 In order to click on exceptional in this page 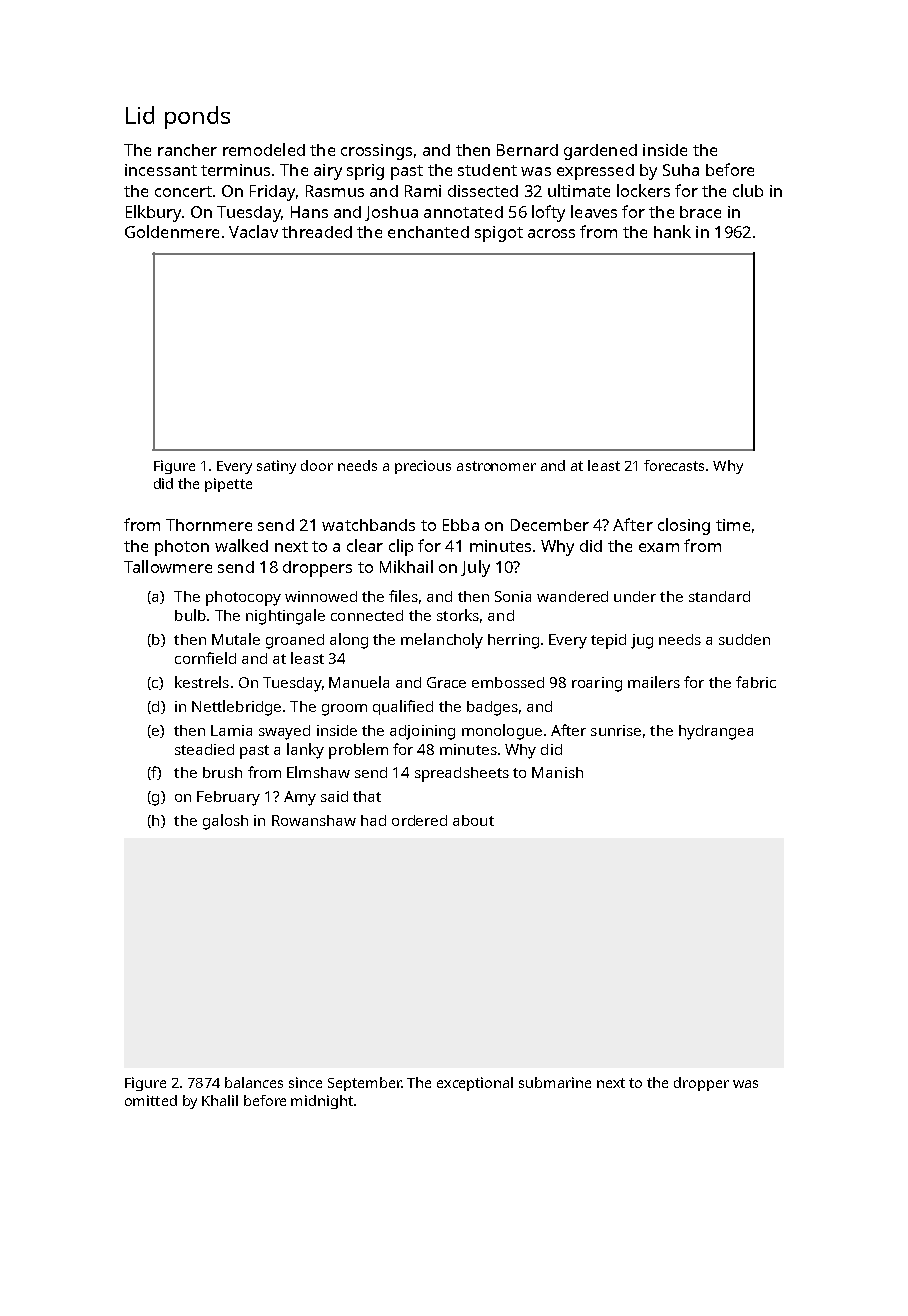, I will do `click(475, 1084)`.
